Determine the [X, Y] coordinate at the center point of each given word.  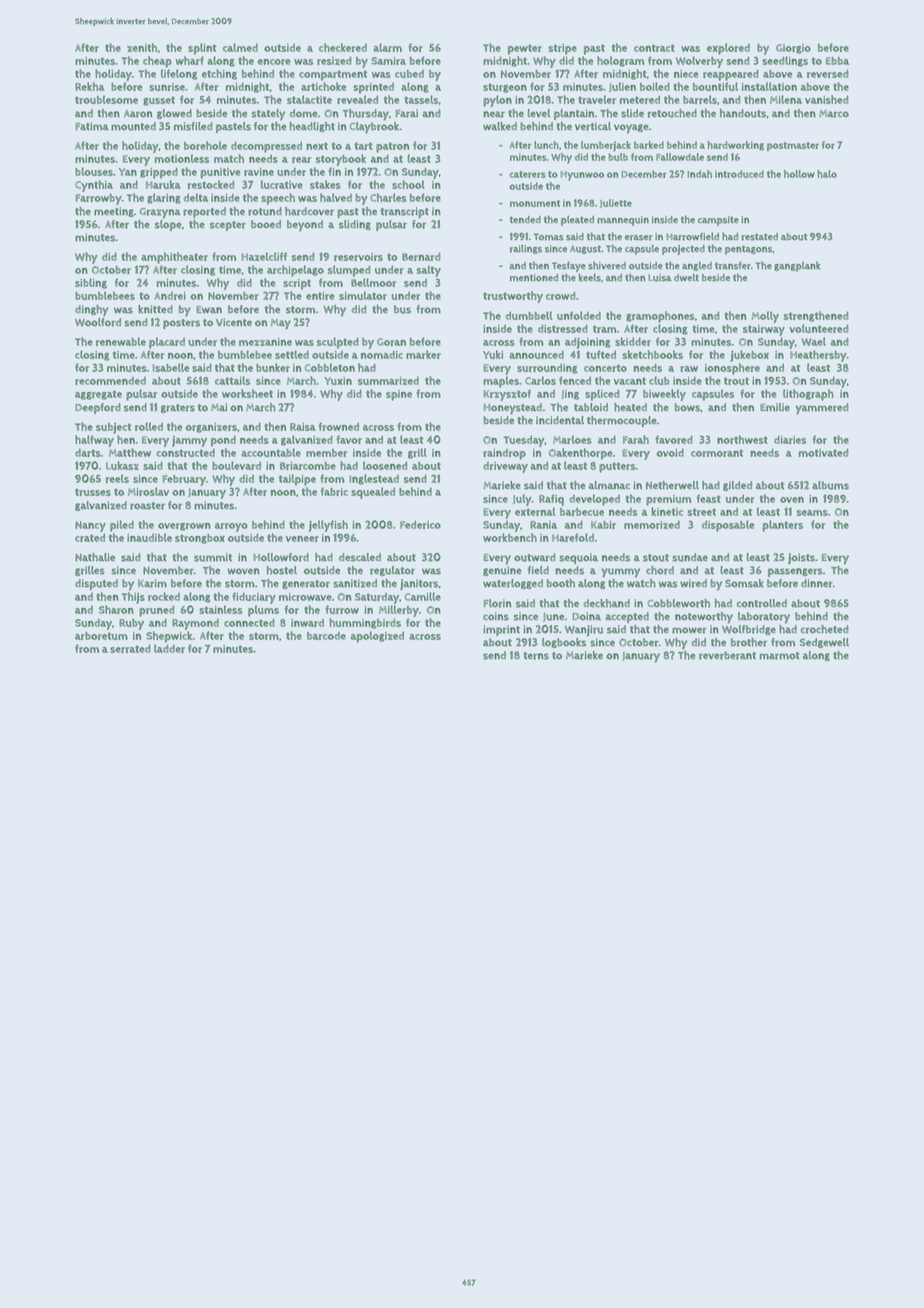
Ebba [837, 61]
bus [402, 309]
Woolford [98, 322]
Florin [497, 603]
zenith [142, 47]
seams [812, 513]
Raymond [195, 624]
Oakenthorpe [581, 454]
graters [178, 408]
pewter [525, 49]
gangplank [797, 266]
